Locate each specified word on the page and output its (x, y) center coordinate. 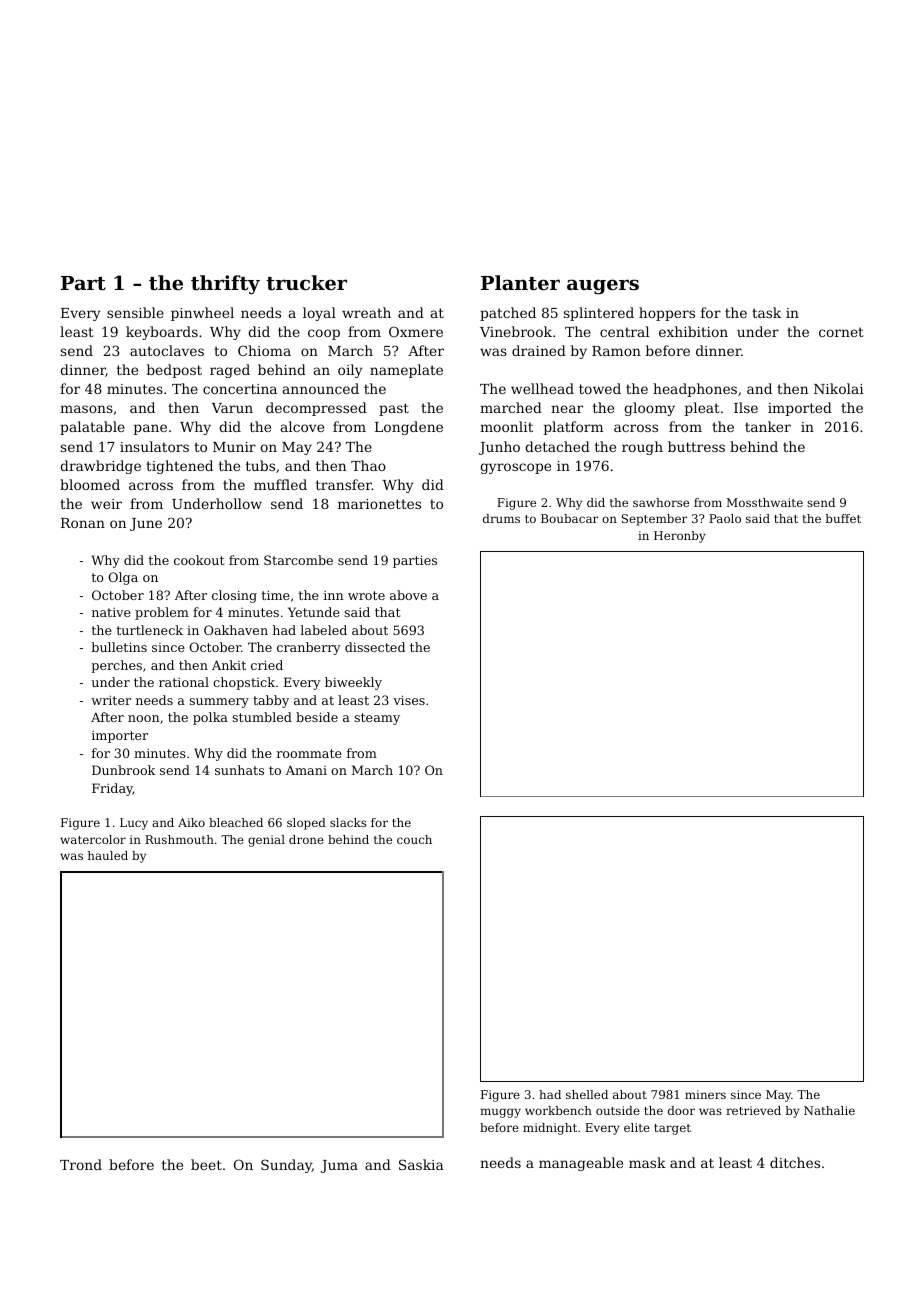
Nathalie (829, 1110)
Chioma (264, 350)
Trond (81, 1164)
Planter (520, 283)
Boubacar (569, 518)
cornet (841, 332)
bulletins (119, 647)
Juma (339, 1166)
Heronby (680, 537)
